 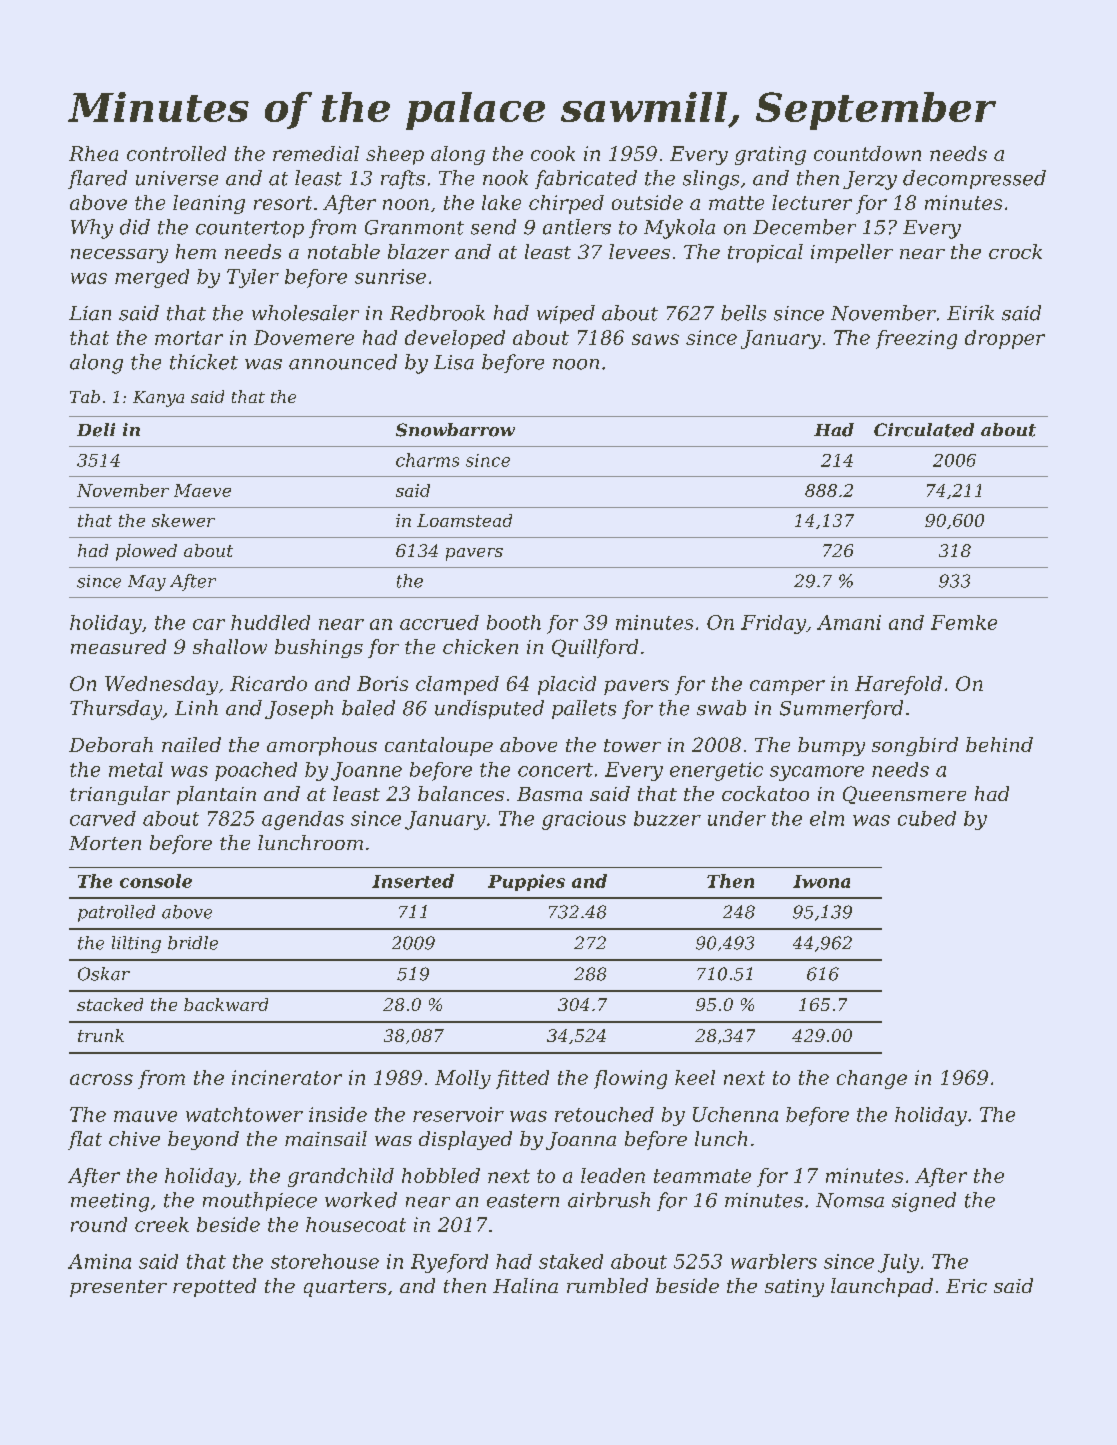 I want to click on remedial, so click(x=316, y=153).
